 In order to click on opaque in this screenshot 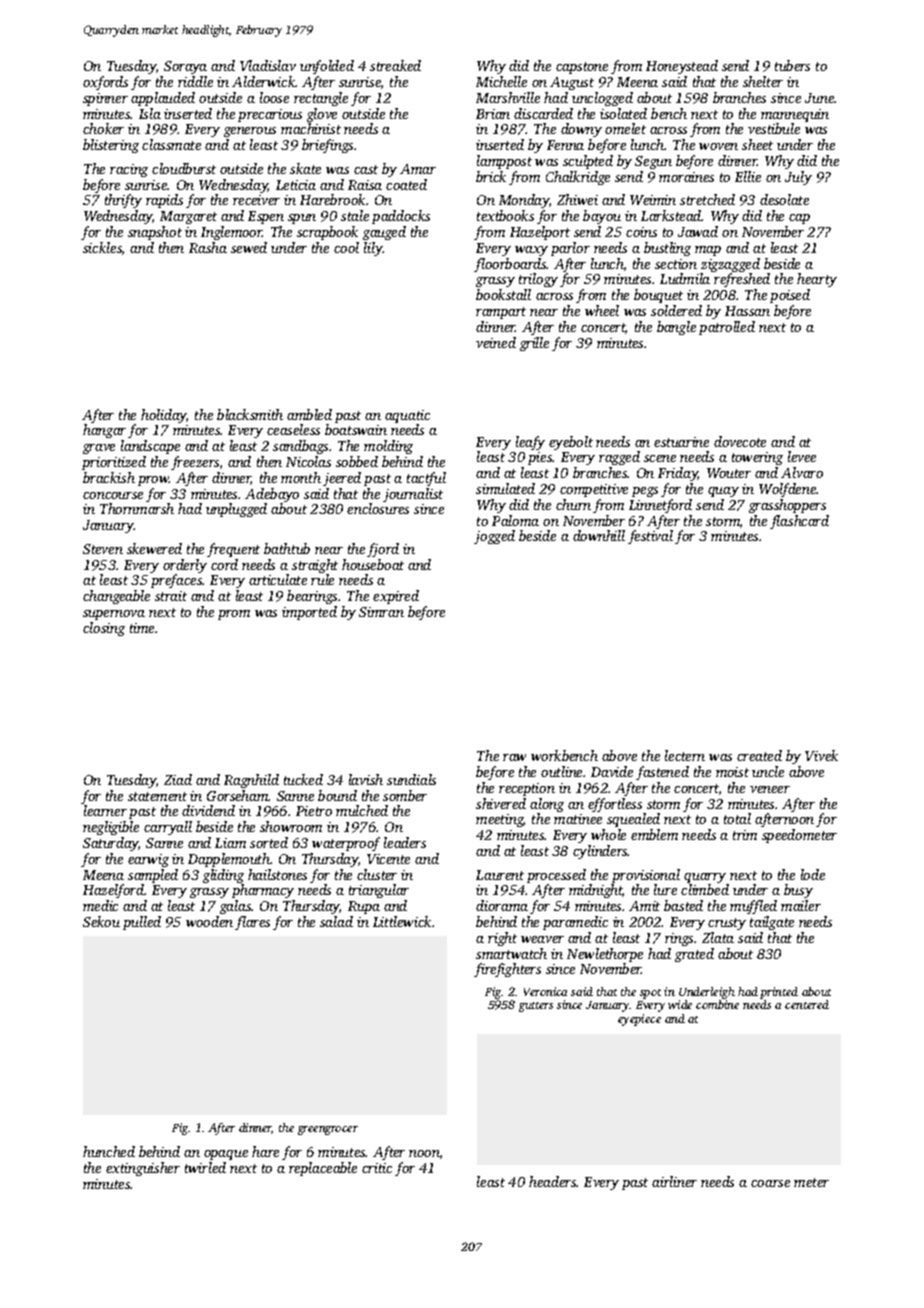, I will do `click(226, 1155)`.
